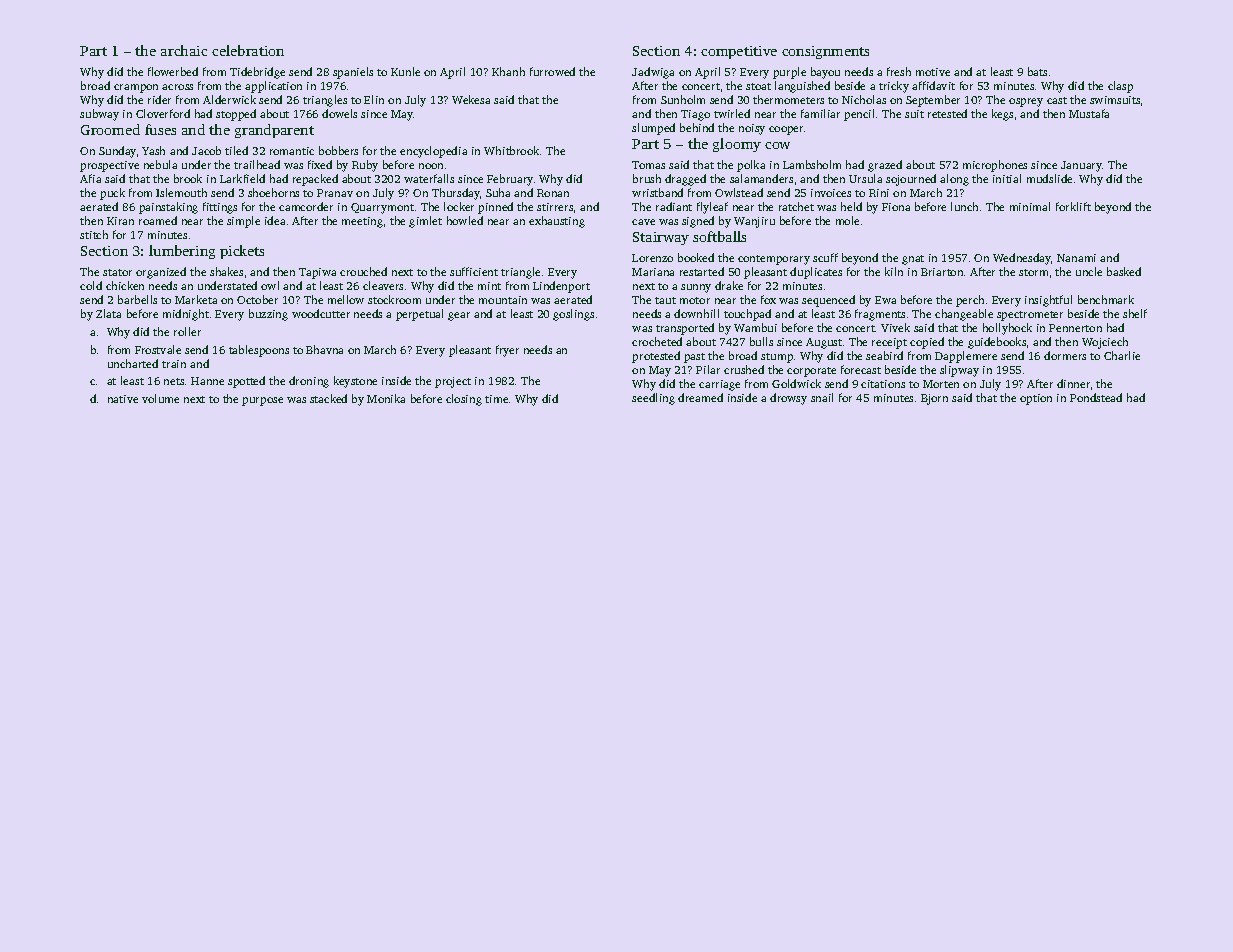 This screenshot has height=952, width=1233. Describe the element at coordinates (1065, 355) in the screenshot. I see `dormers` at that location.
